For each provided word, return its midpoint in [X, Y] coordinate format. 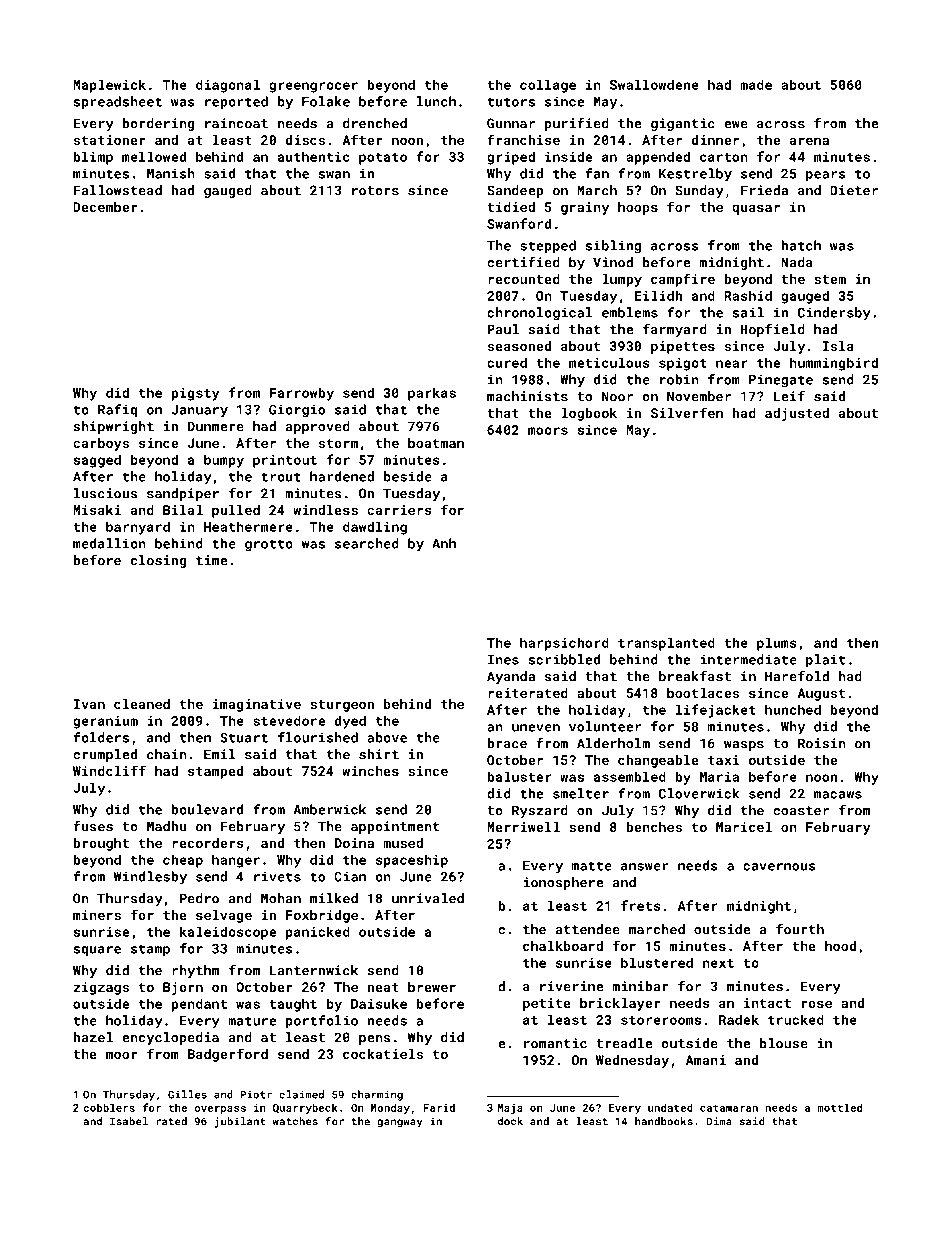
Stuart [244, 738]
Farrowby [301, 394]
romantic [555, 1043]
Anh [444, 543]
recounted [524, 279]
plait [825, 661]
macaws [838, 795]
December [105, 207]
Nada [797, 262]
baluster [519, 776]
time [211, 560]
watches [295, 1121]
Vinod [613, 262]
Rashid [748, 295]
